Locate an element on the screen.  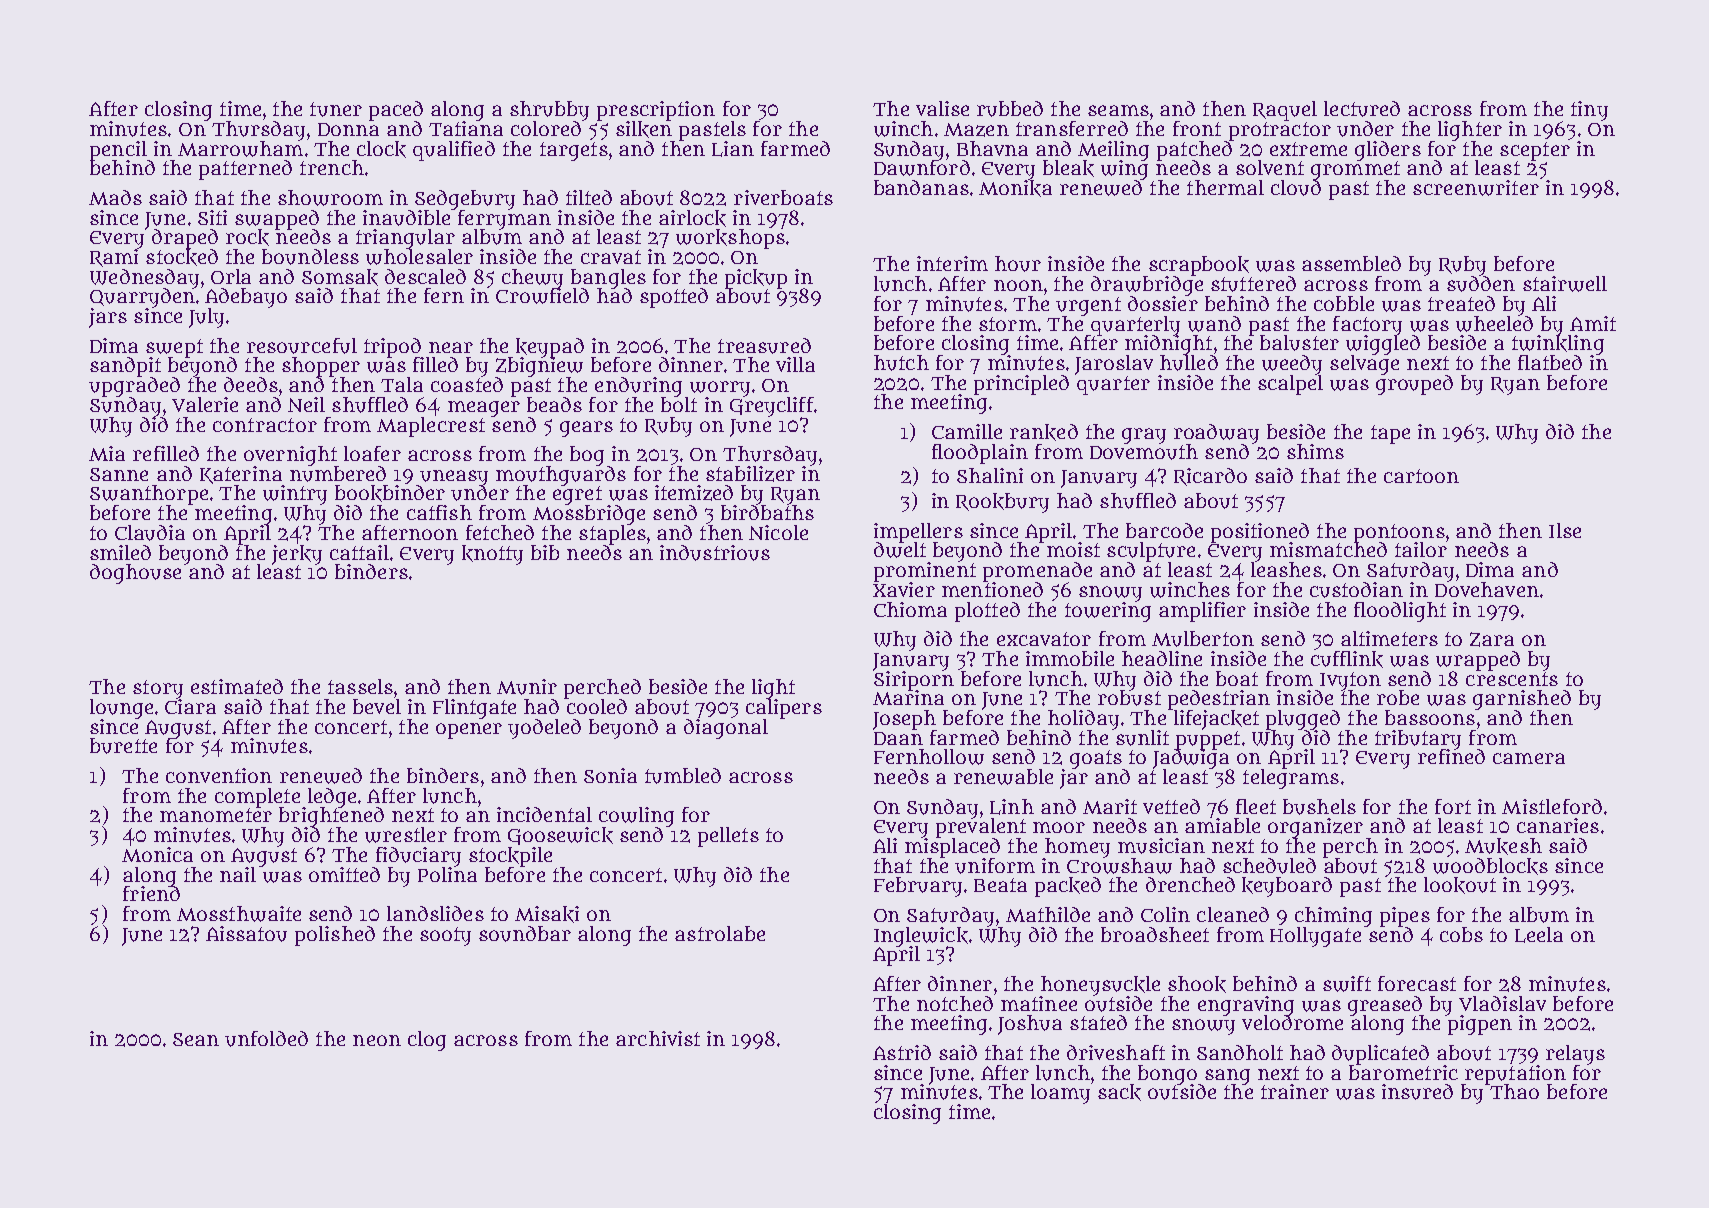
Leela is located at coordinates (1539, 935).
